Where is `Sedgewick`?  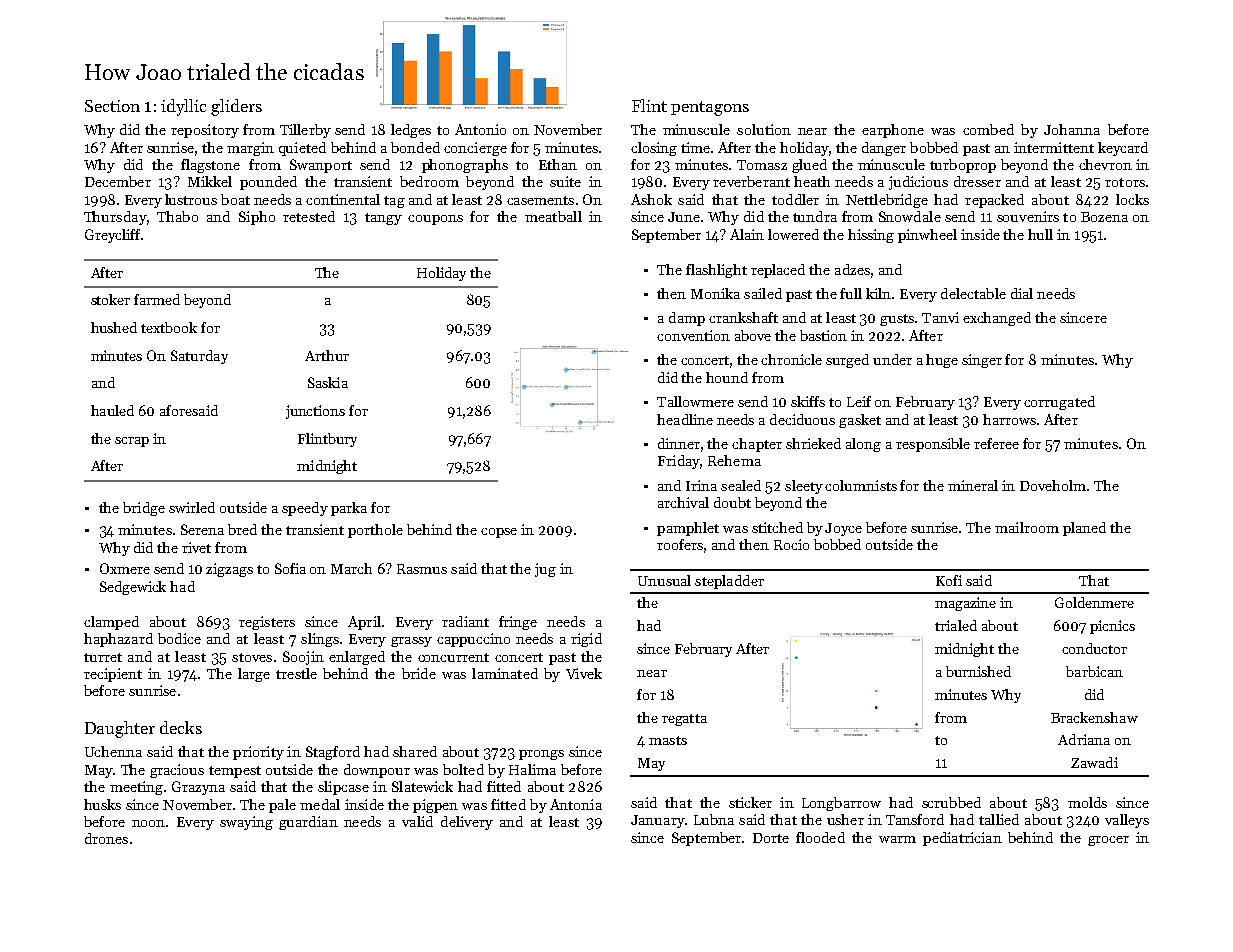 Sedgewick is located at coordinates (133, 588).
